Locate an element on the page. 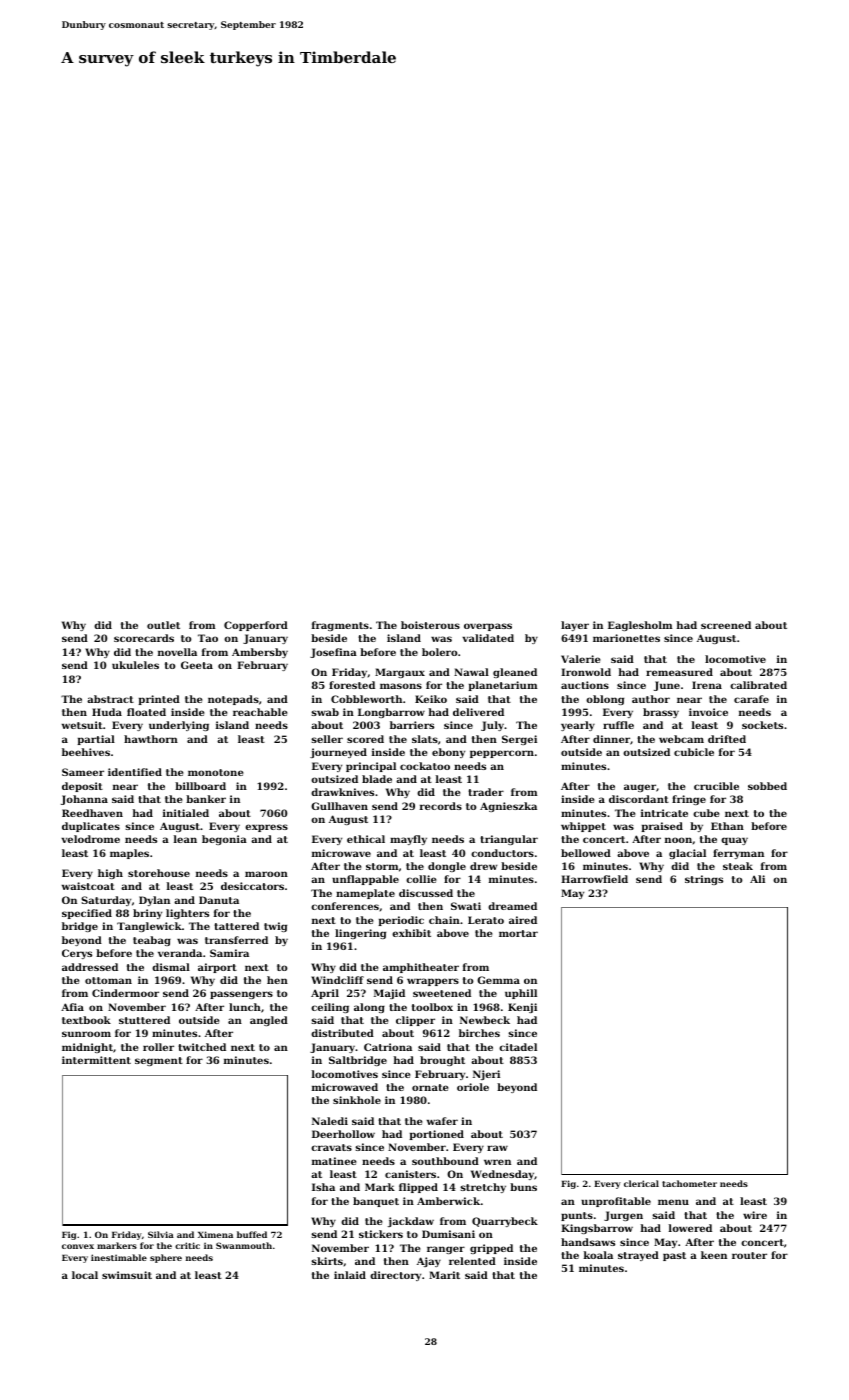 The height and width of the page is (1400, 849). Deerhollow is located at coordinates (343, 1134).
